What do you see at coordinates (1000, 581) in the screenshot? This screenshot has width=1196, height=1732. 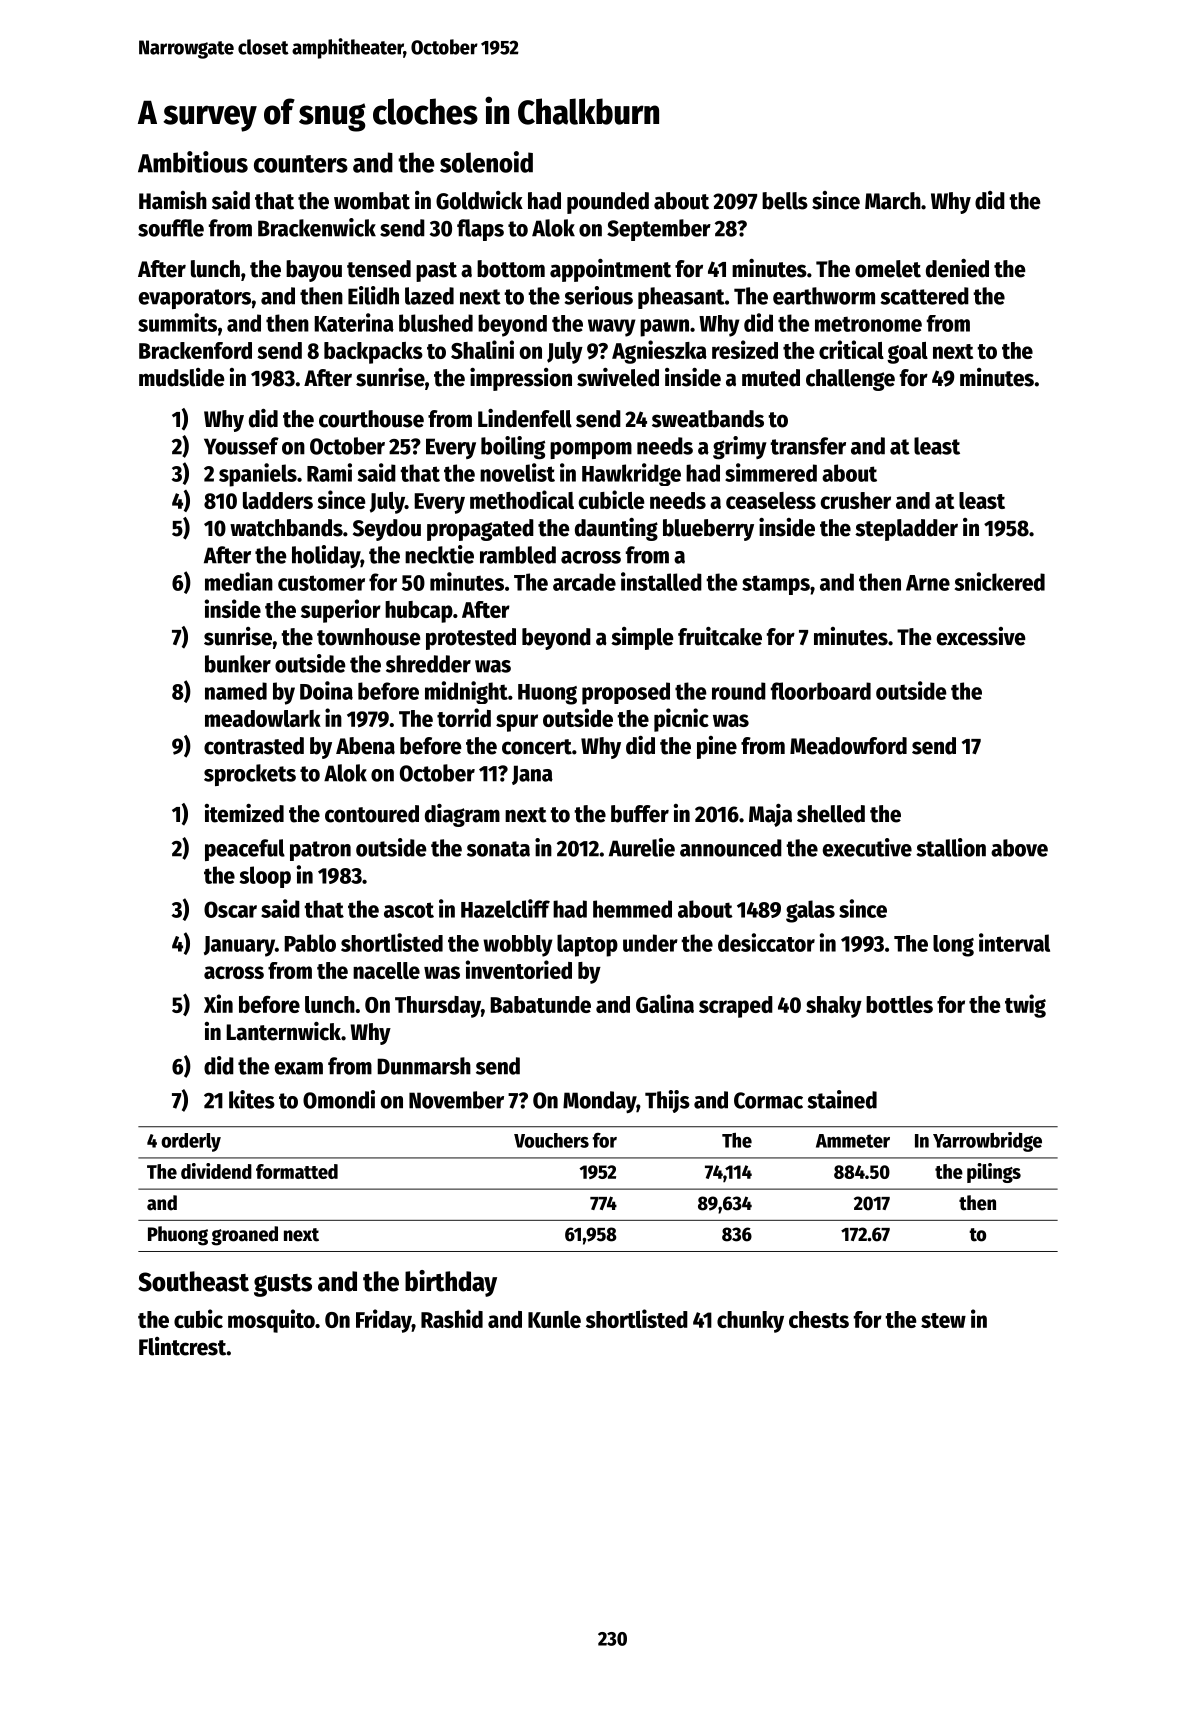 I see `snickered` at bounding box center [1000, 581].
